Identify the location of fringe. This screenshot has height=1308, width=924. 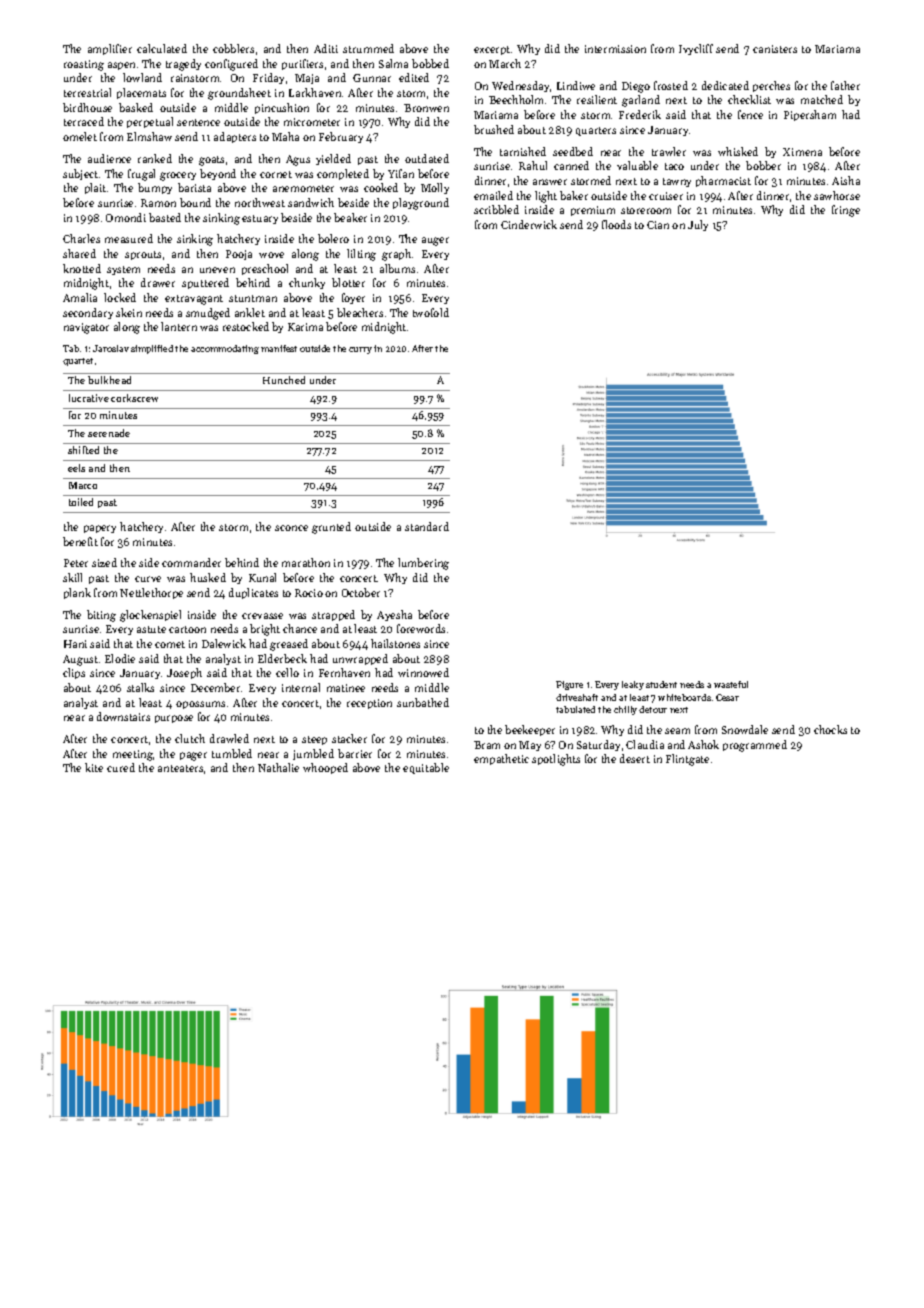
(846, 211).
